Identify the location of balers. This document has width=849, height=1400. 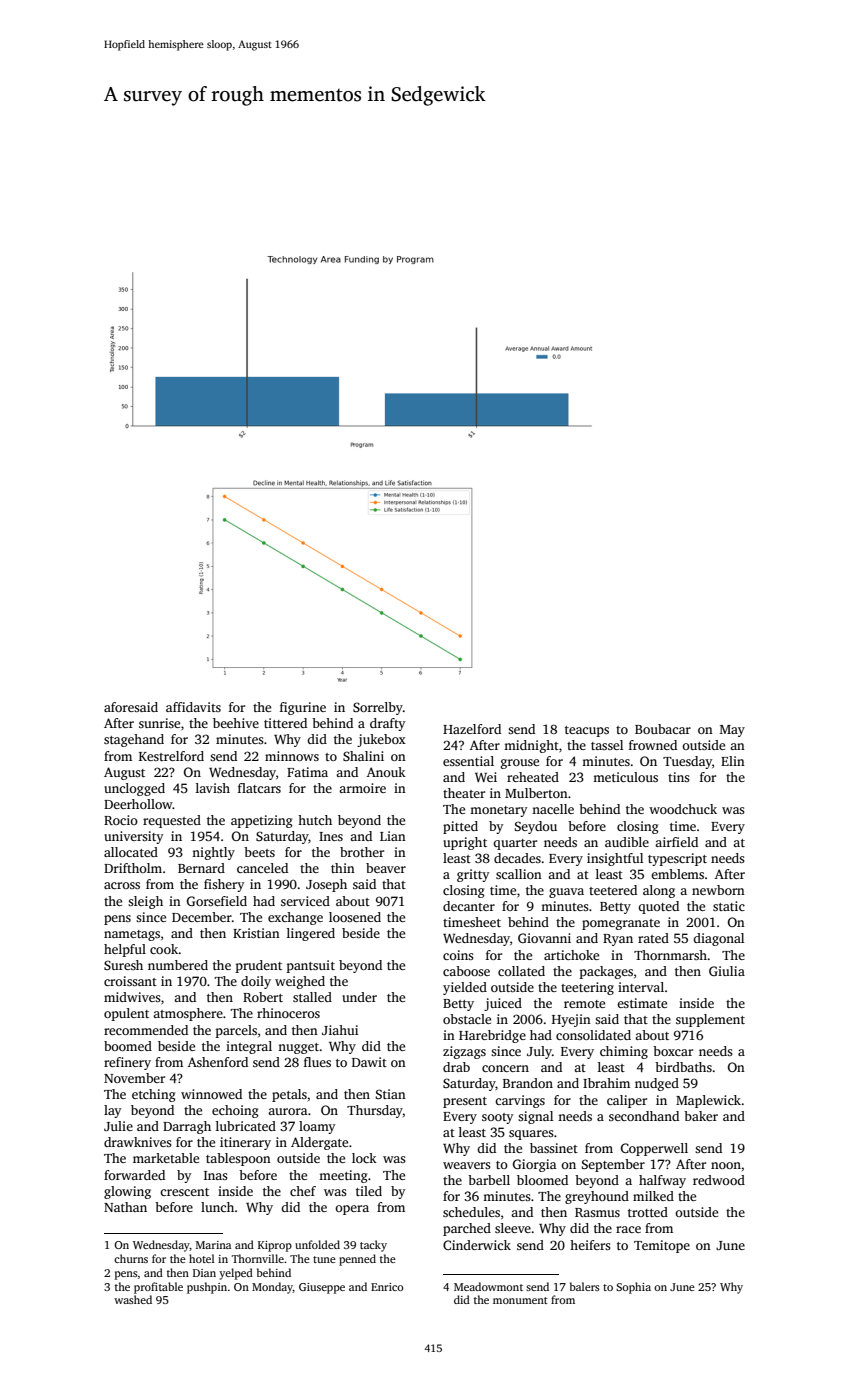
(585, 1286).
